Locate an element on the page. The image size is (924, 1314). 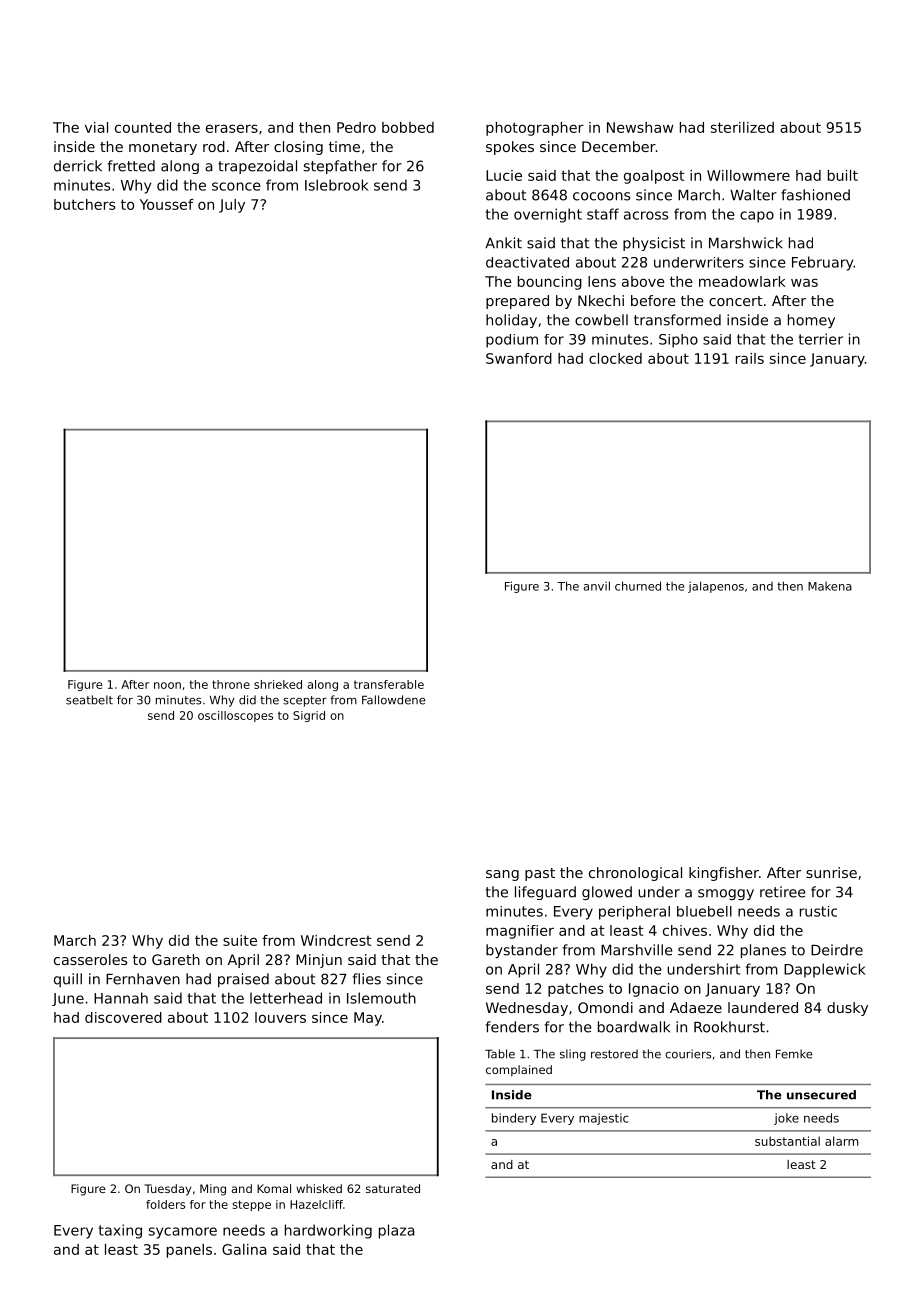
Galina is located at coordinates (244, 1249).
